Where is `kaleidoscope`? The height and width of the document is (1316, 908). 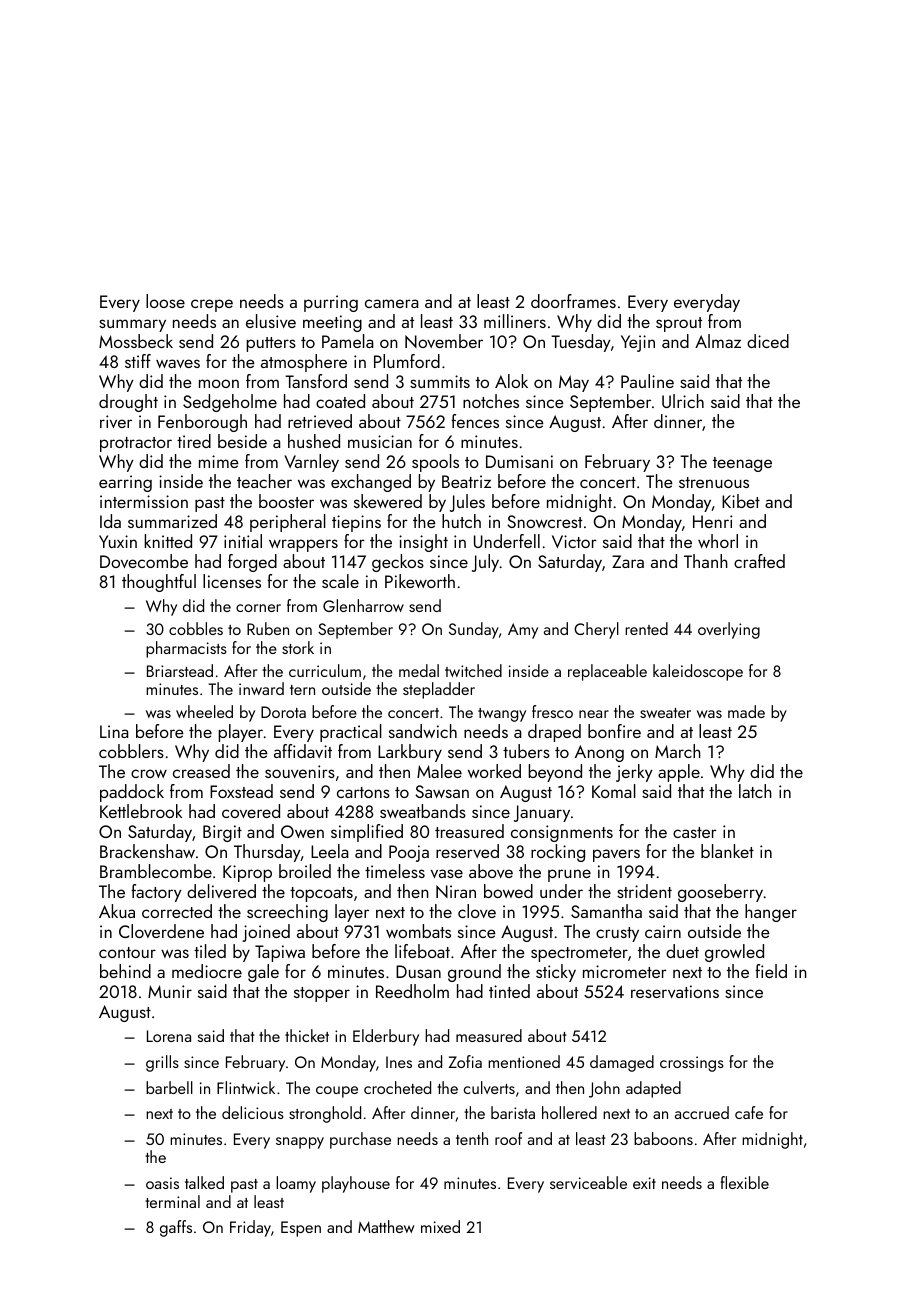
kaleidoscope is located at coordinates (698, 672).
